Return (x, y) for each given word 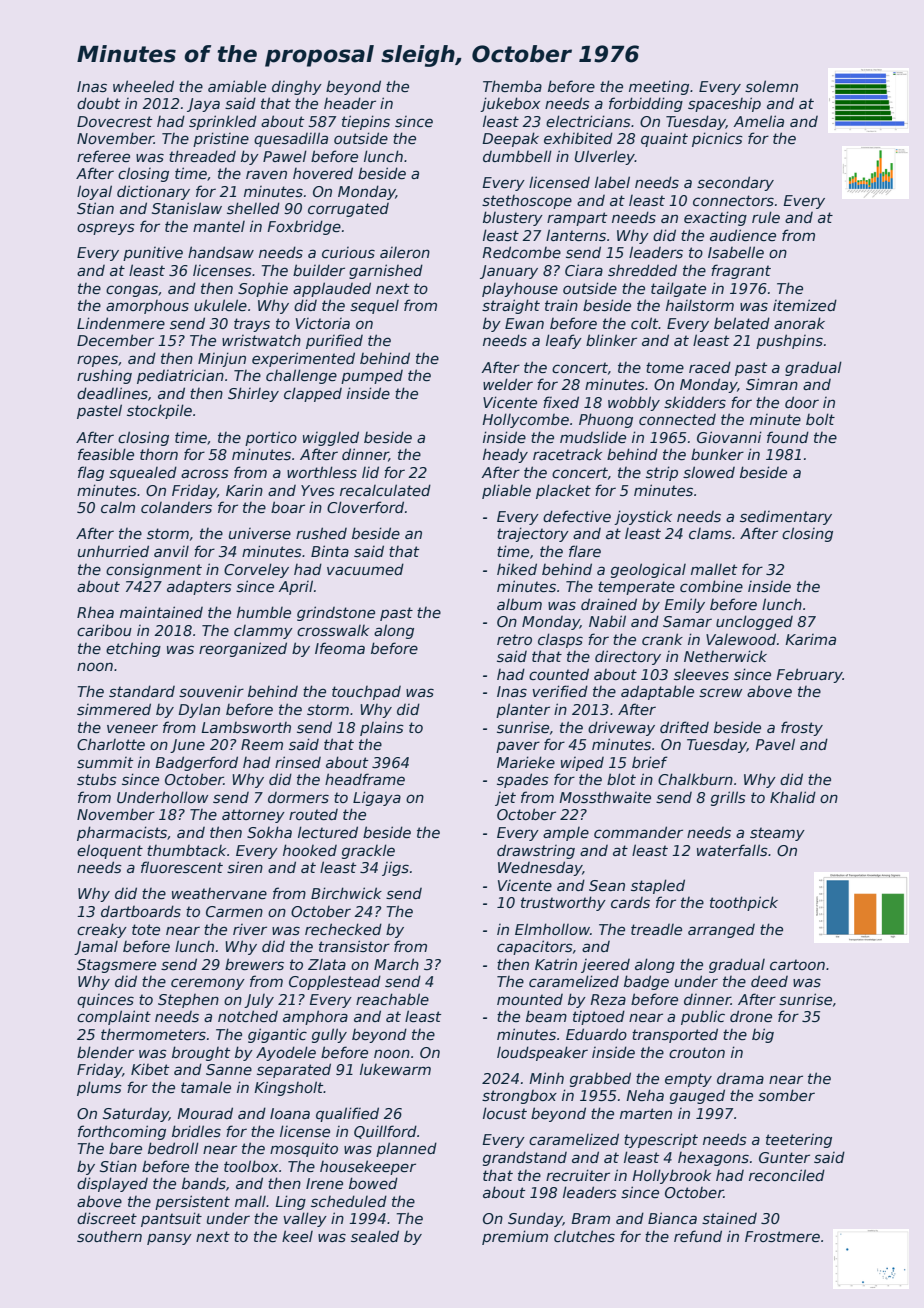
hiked (517, 569)
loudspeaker (542, 1053)
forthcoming (122, 1132)
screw (721, 692)
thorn (159, 454)
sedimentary (786, 518)
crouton (697, 1052)
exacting (715, 218)
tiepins (366, 122)
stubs (97, 779)
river (250, 929)
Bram (590, 1218)
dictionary (153, 192)
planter (523, 710)
